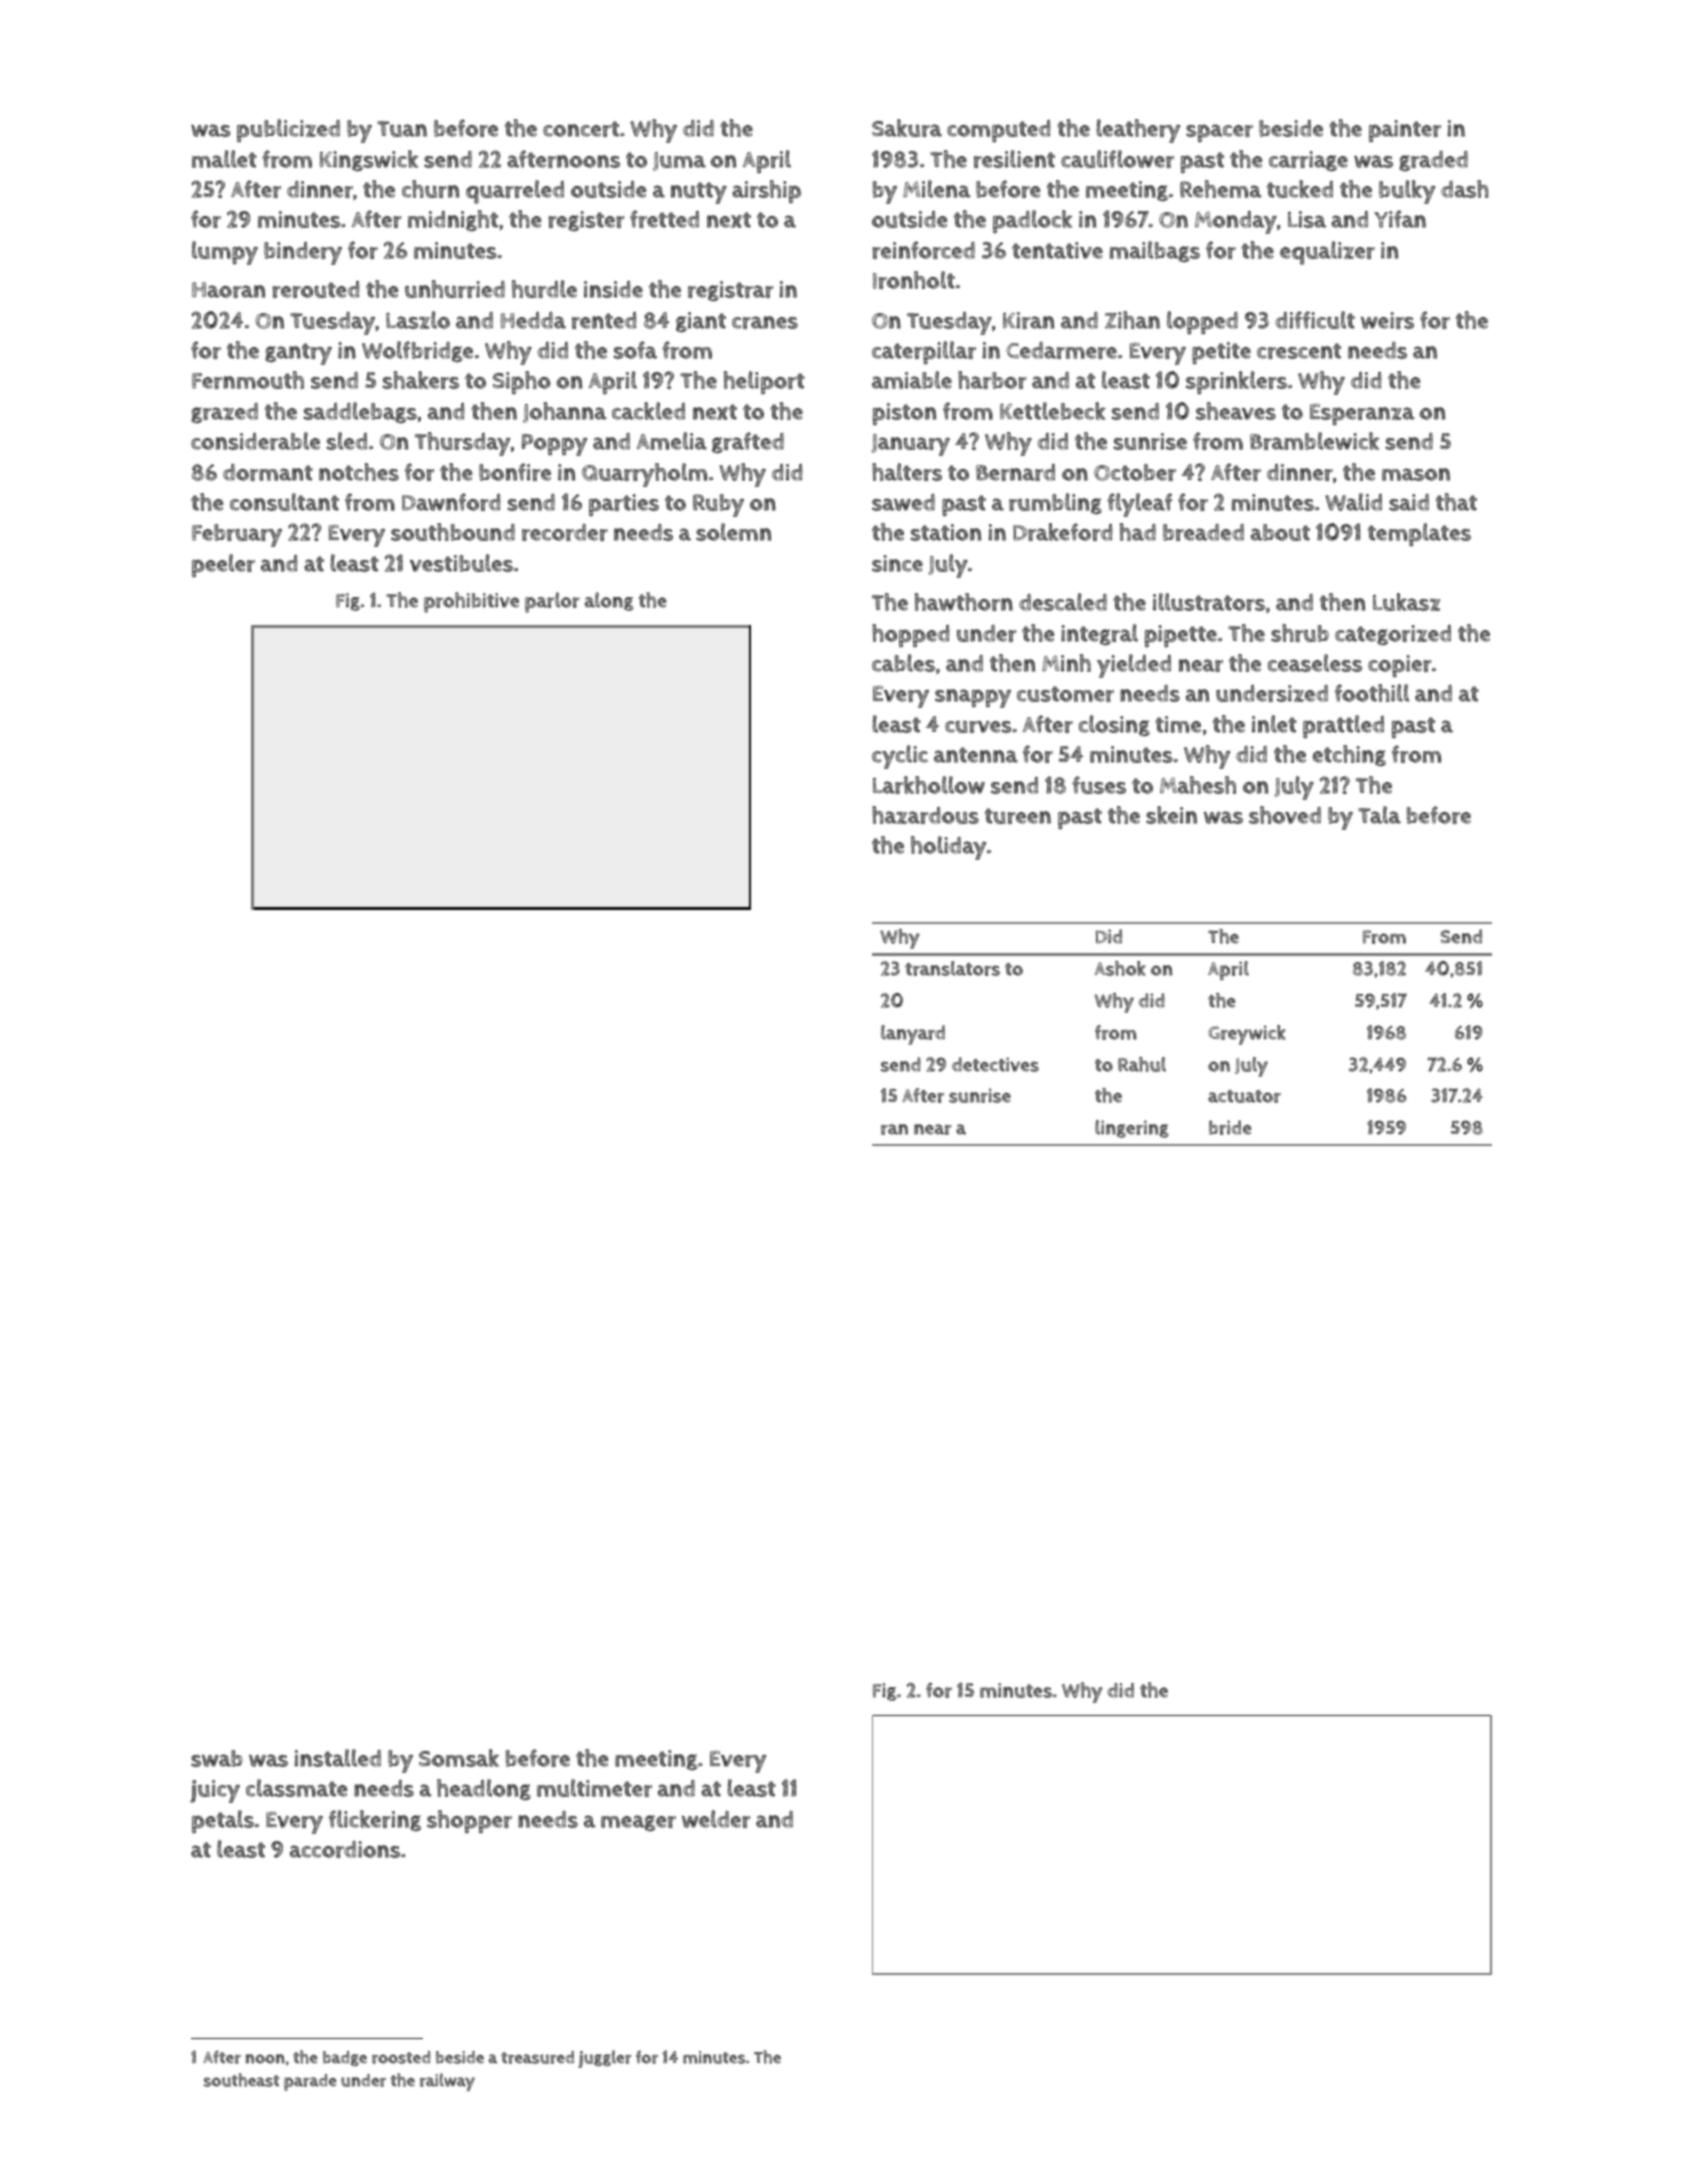  I want to click on Larkhollow, so click(929, 785).
